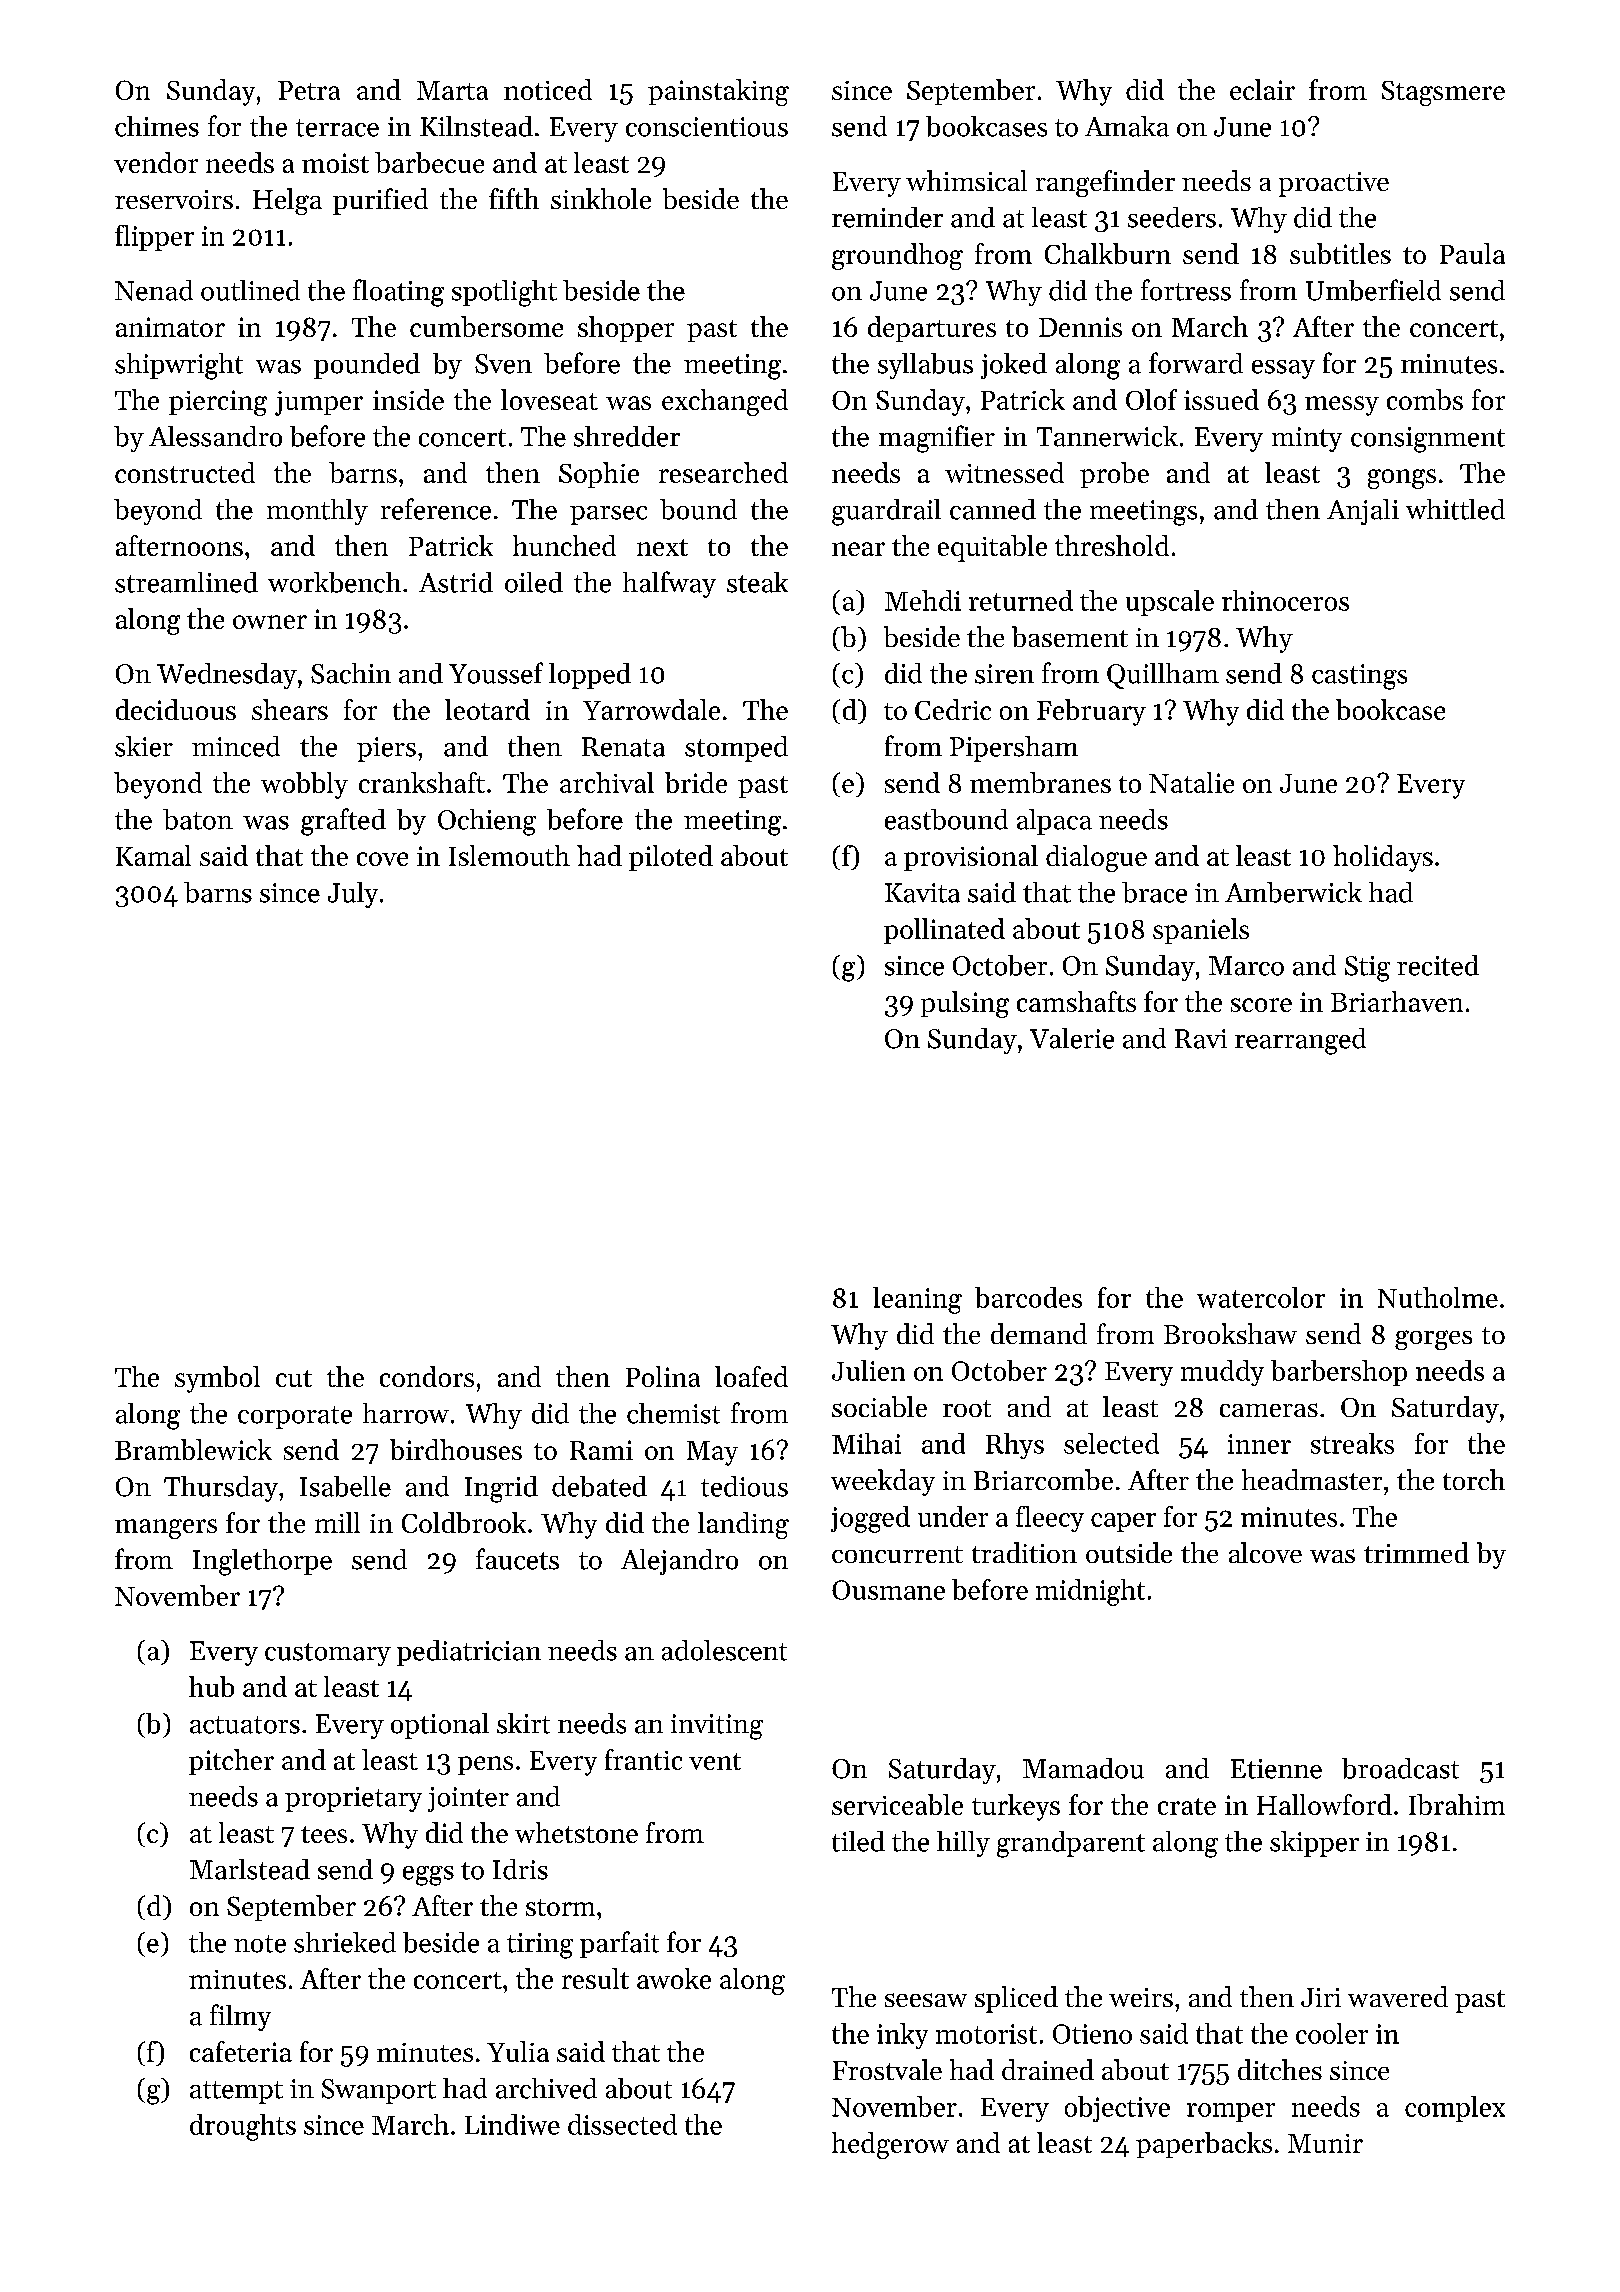 The width and height of the screenshot is (1620, 2292). Describe the element at coordinates (922, 893) in the screenshot. I see `Kavita` at that location.
